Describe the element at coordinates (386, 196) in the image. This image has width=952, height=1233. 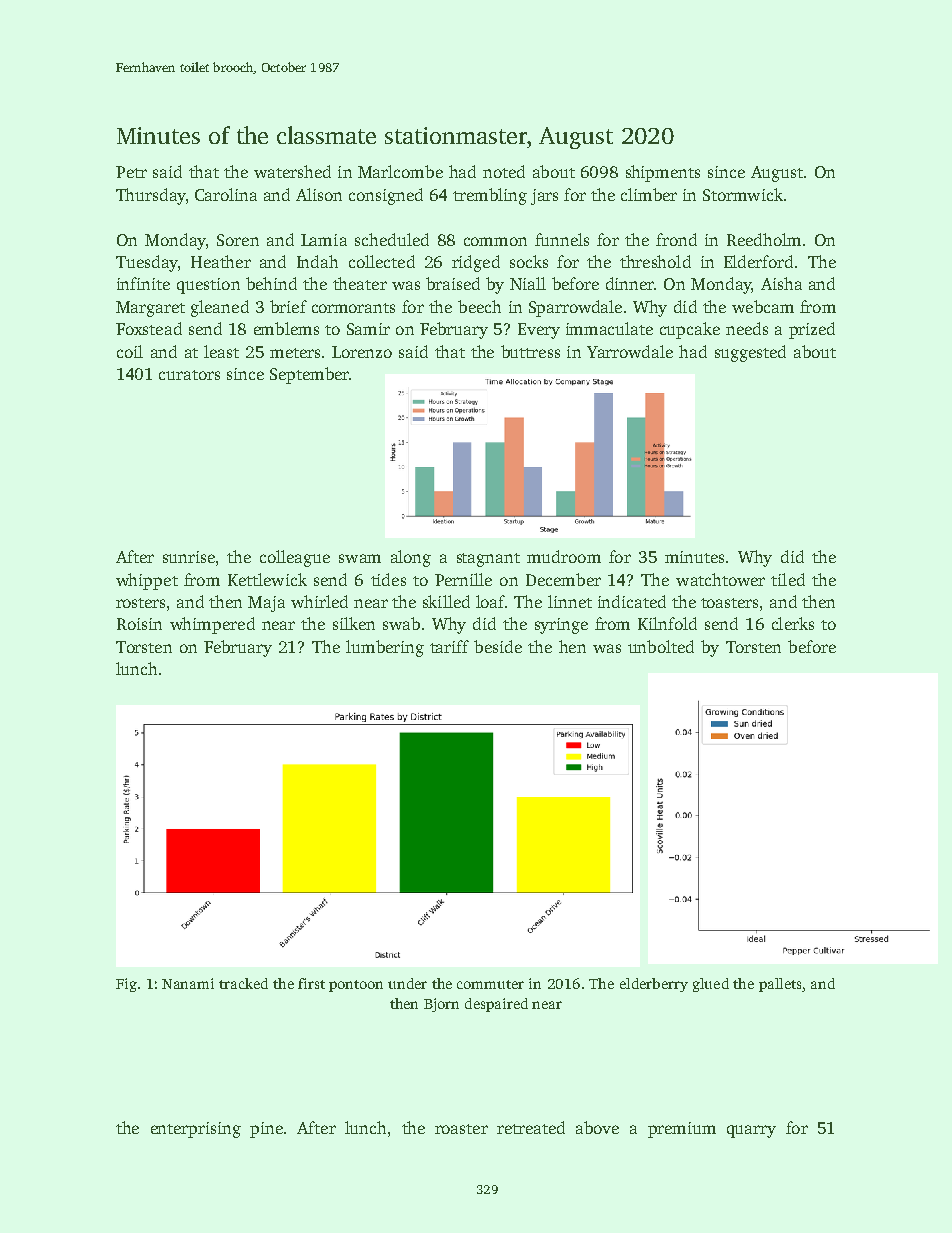
I see `consigned` at that location.
